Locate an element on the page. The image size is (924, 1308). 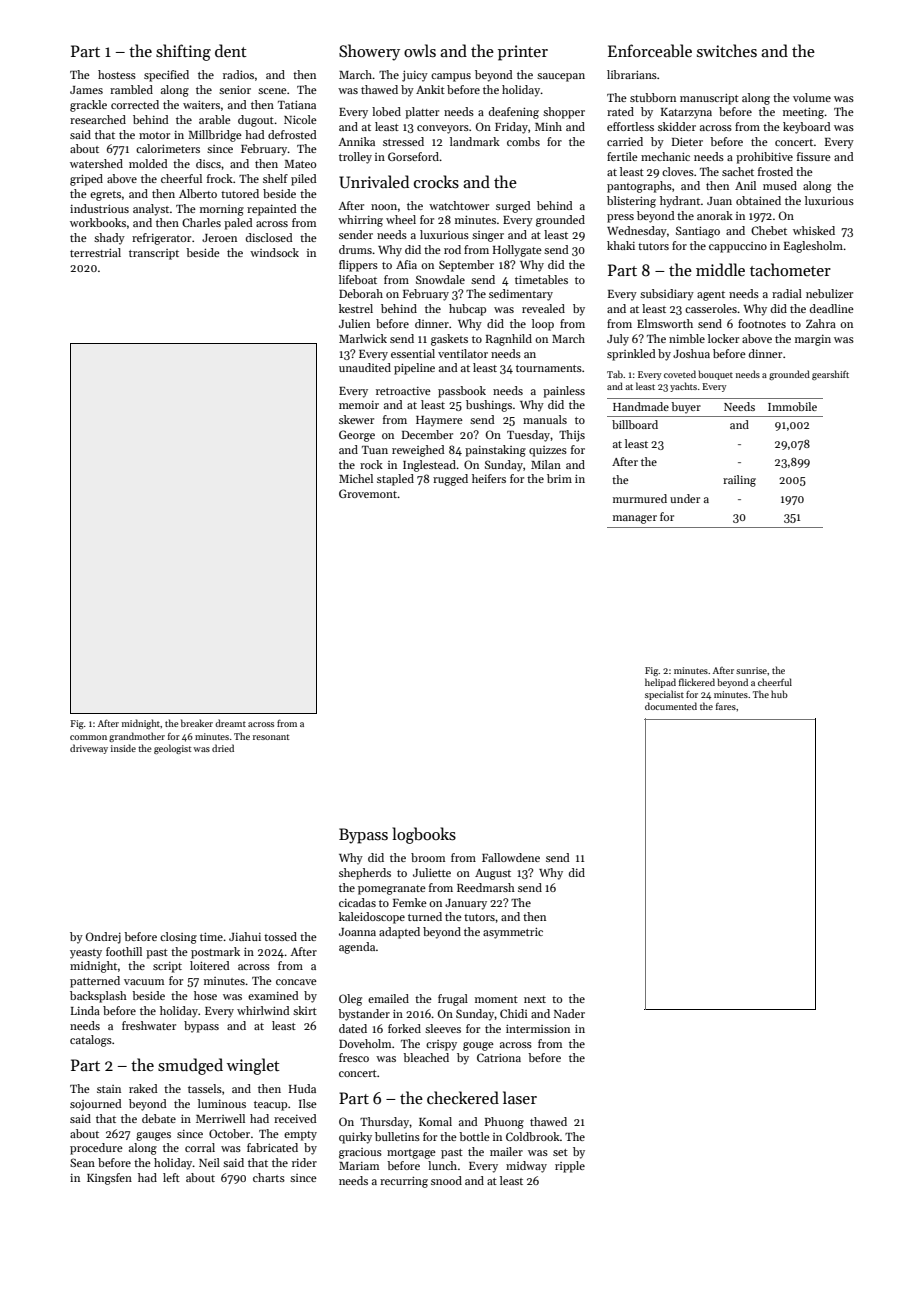
raked is located at coordinates (143, 1088).
